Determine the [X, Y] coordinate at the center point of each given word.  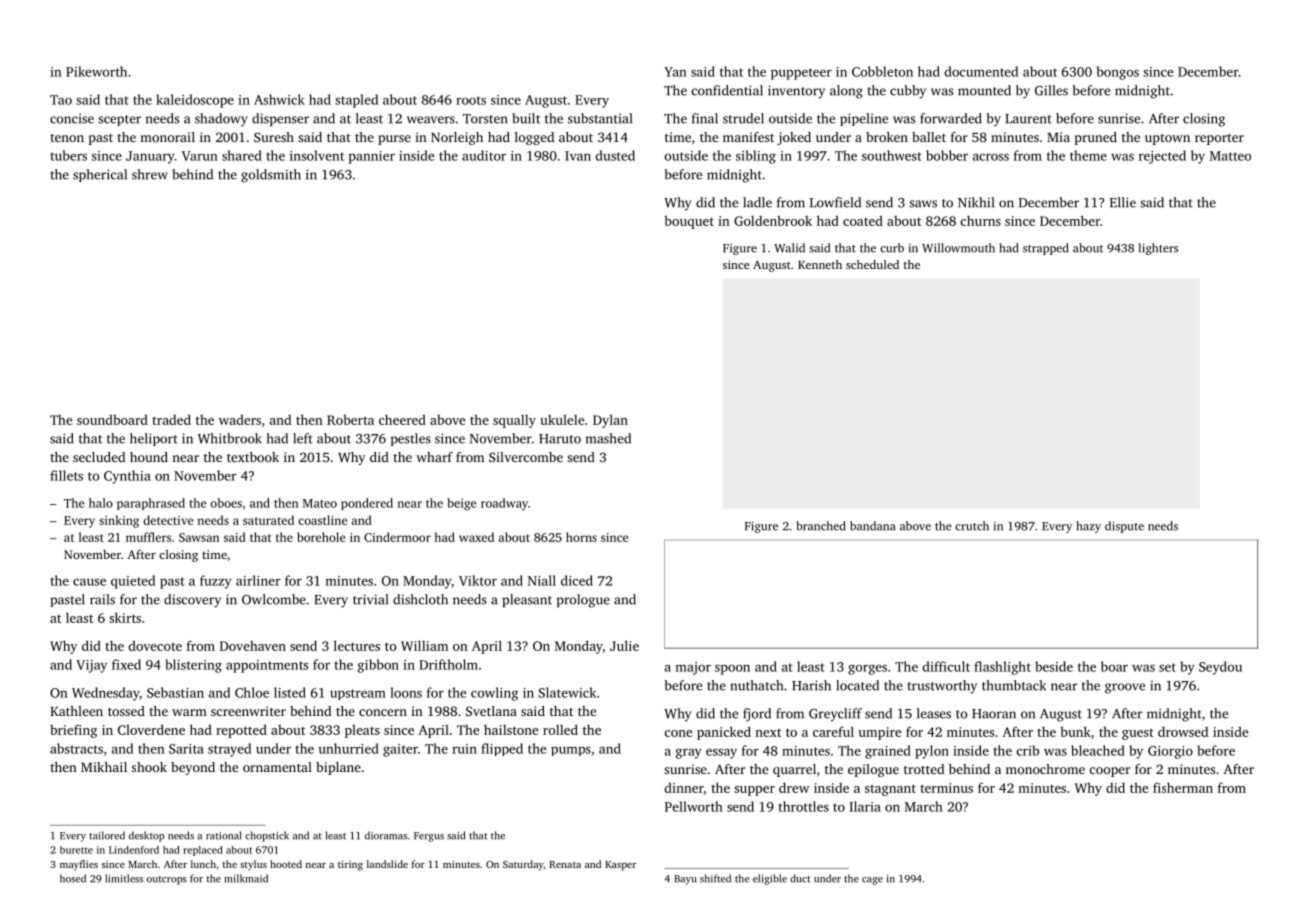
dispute [1124, 527]
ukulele [562, 420]
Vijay [91, 666]
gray [689, 754]
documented [981, 71]
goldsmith [271, 176]
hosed [73, 878]
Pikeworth [96, 71]
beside [1054, 666]
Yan [675, 72]
